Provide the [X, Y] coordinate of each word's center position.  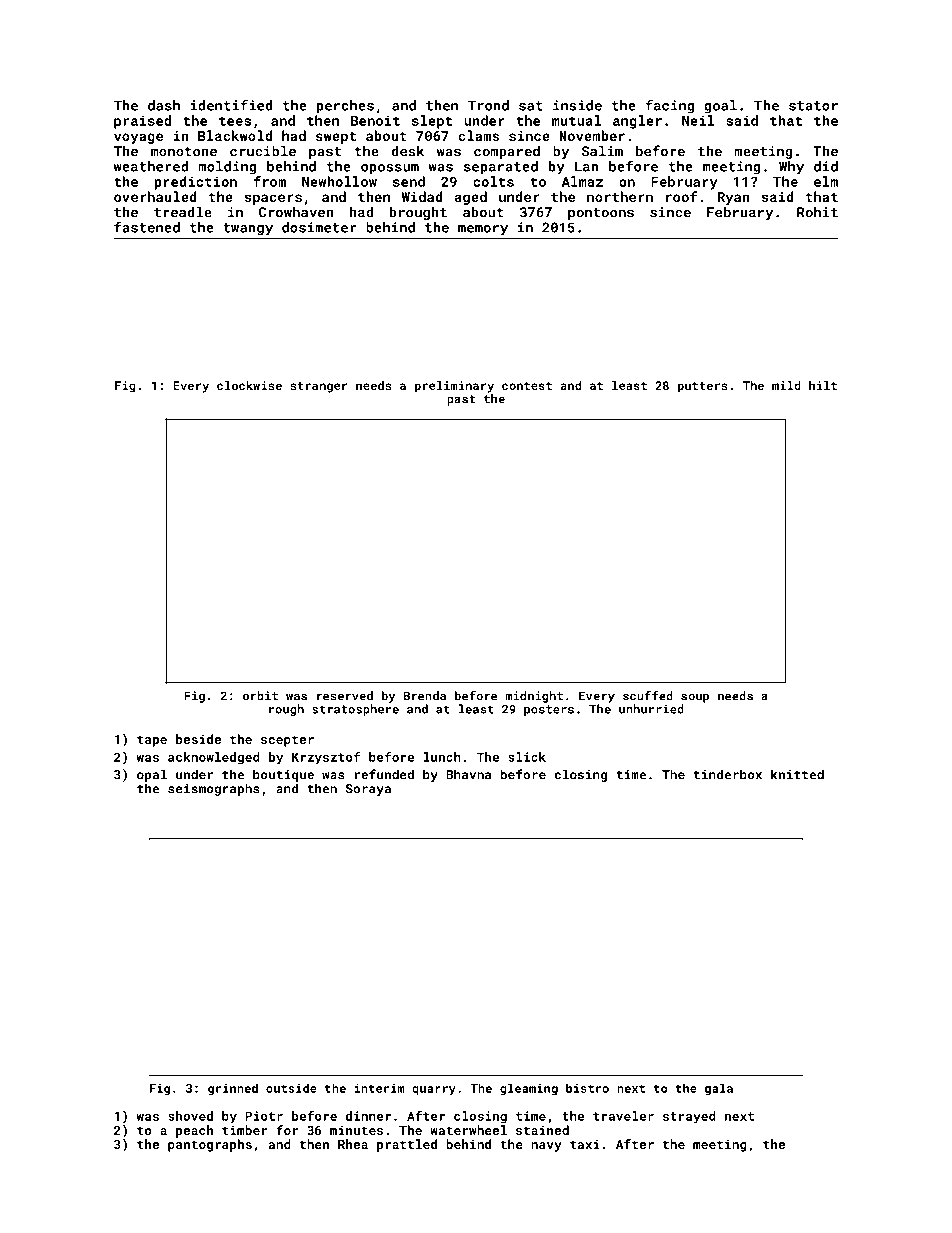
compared [507, 152]
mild [786, 385]
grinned [233, 1089]
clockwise [249, 385]
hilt [823, 385]
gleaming [529, 1089]
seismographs [214, 789]
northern [620, 196]
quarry [434, 1091]
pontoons [601, 214]
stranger [319, 387]
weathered [151, 166]
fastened [147, 227]
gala [719, 1089]
